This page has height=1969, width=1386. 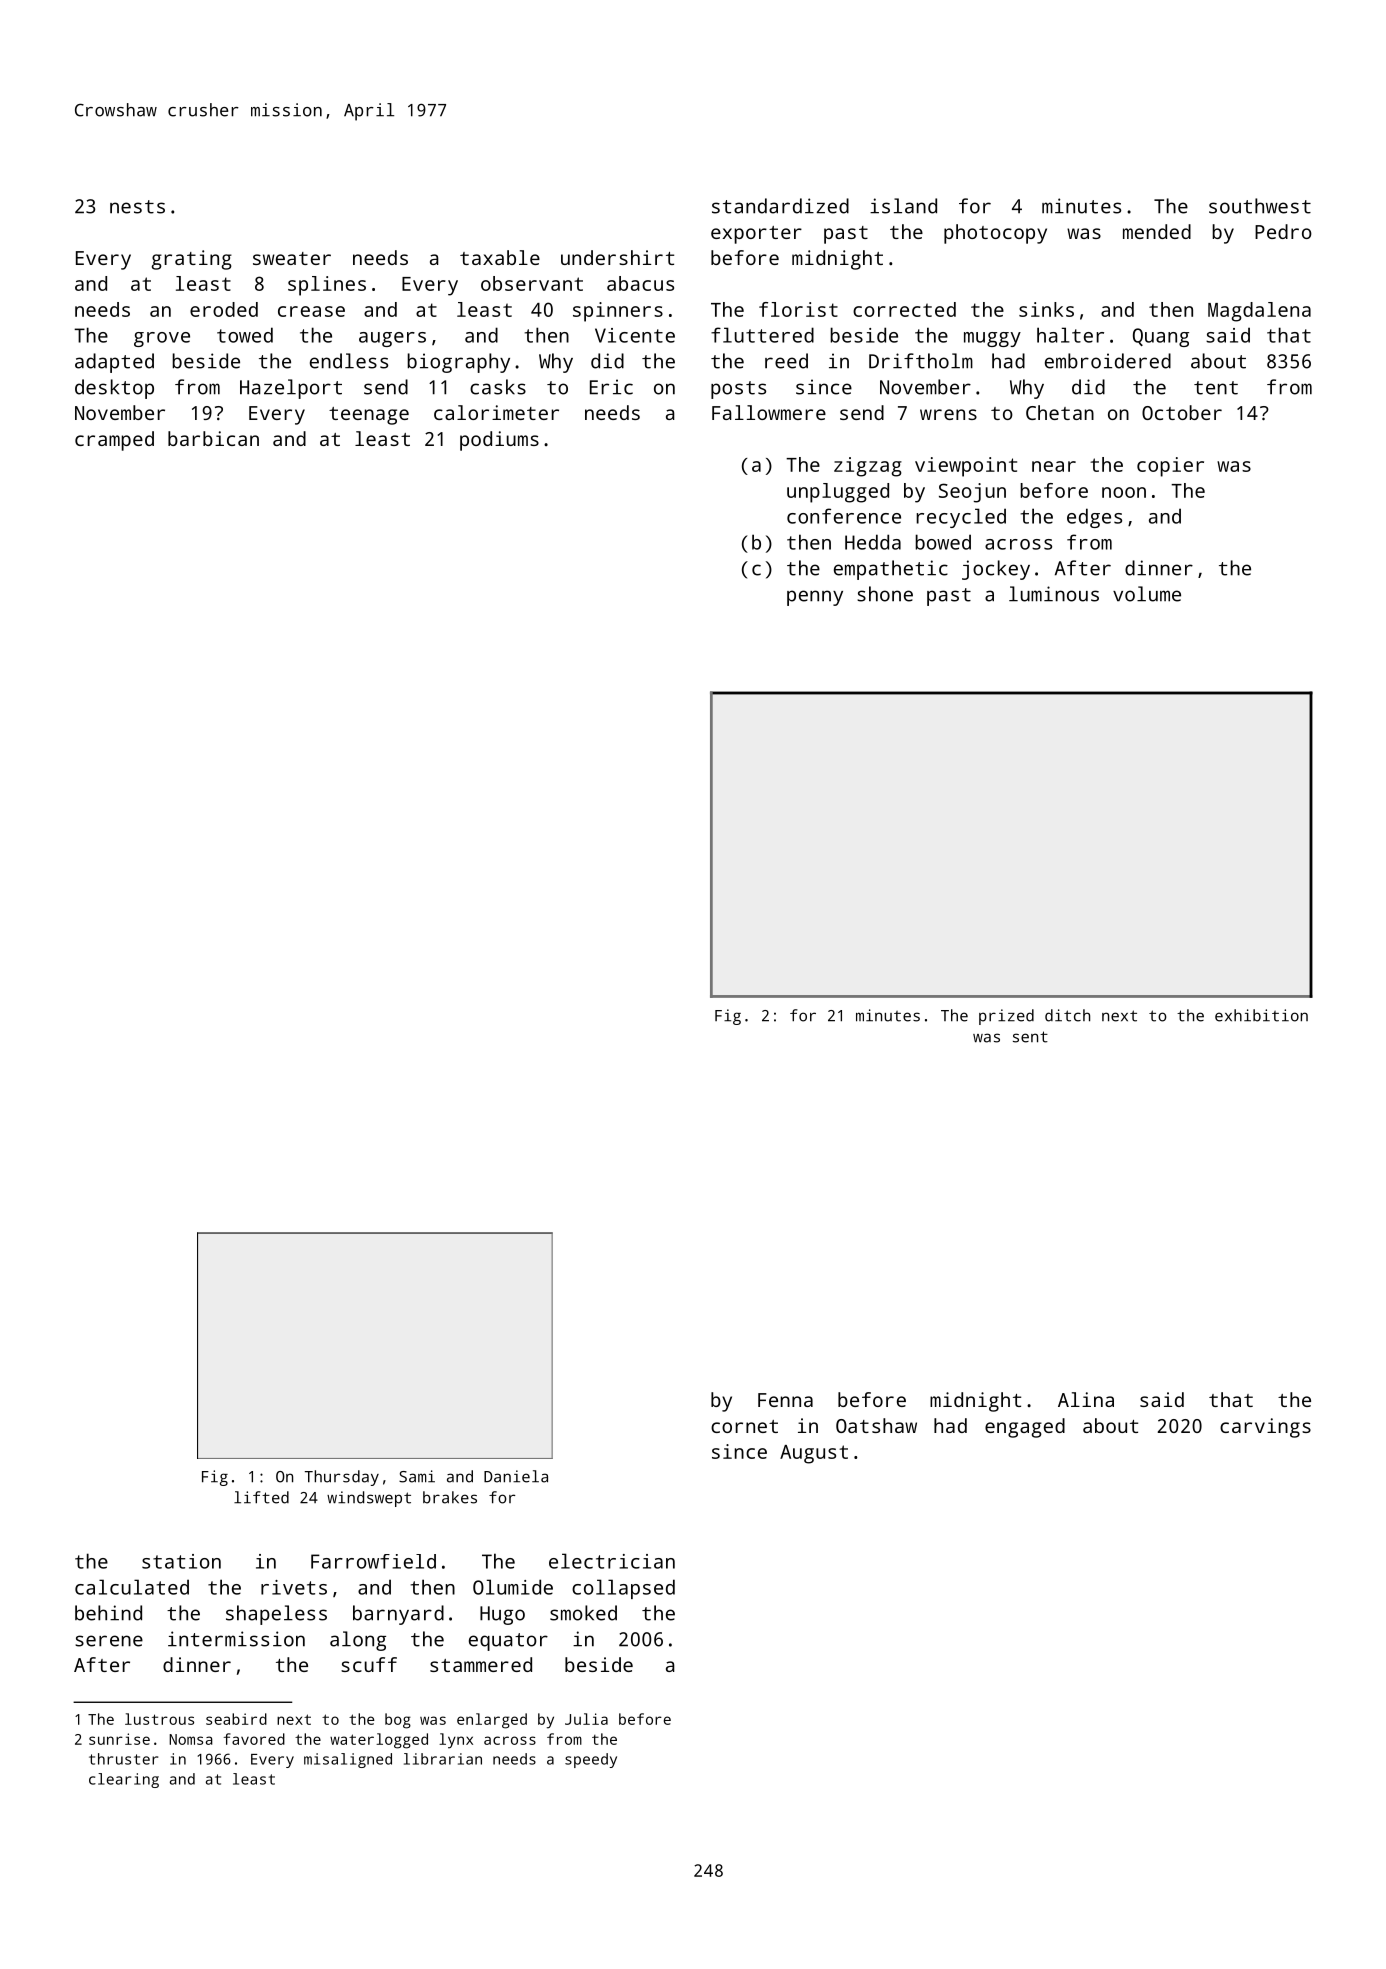 I want to click on engaged, so click(x=1025, y=1428).
